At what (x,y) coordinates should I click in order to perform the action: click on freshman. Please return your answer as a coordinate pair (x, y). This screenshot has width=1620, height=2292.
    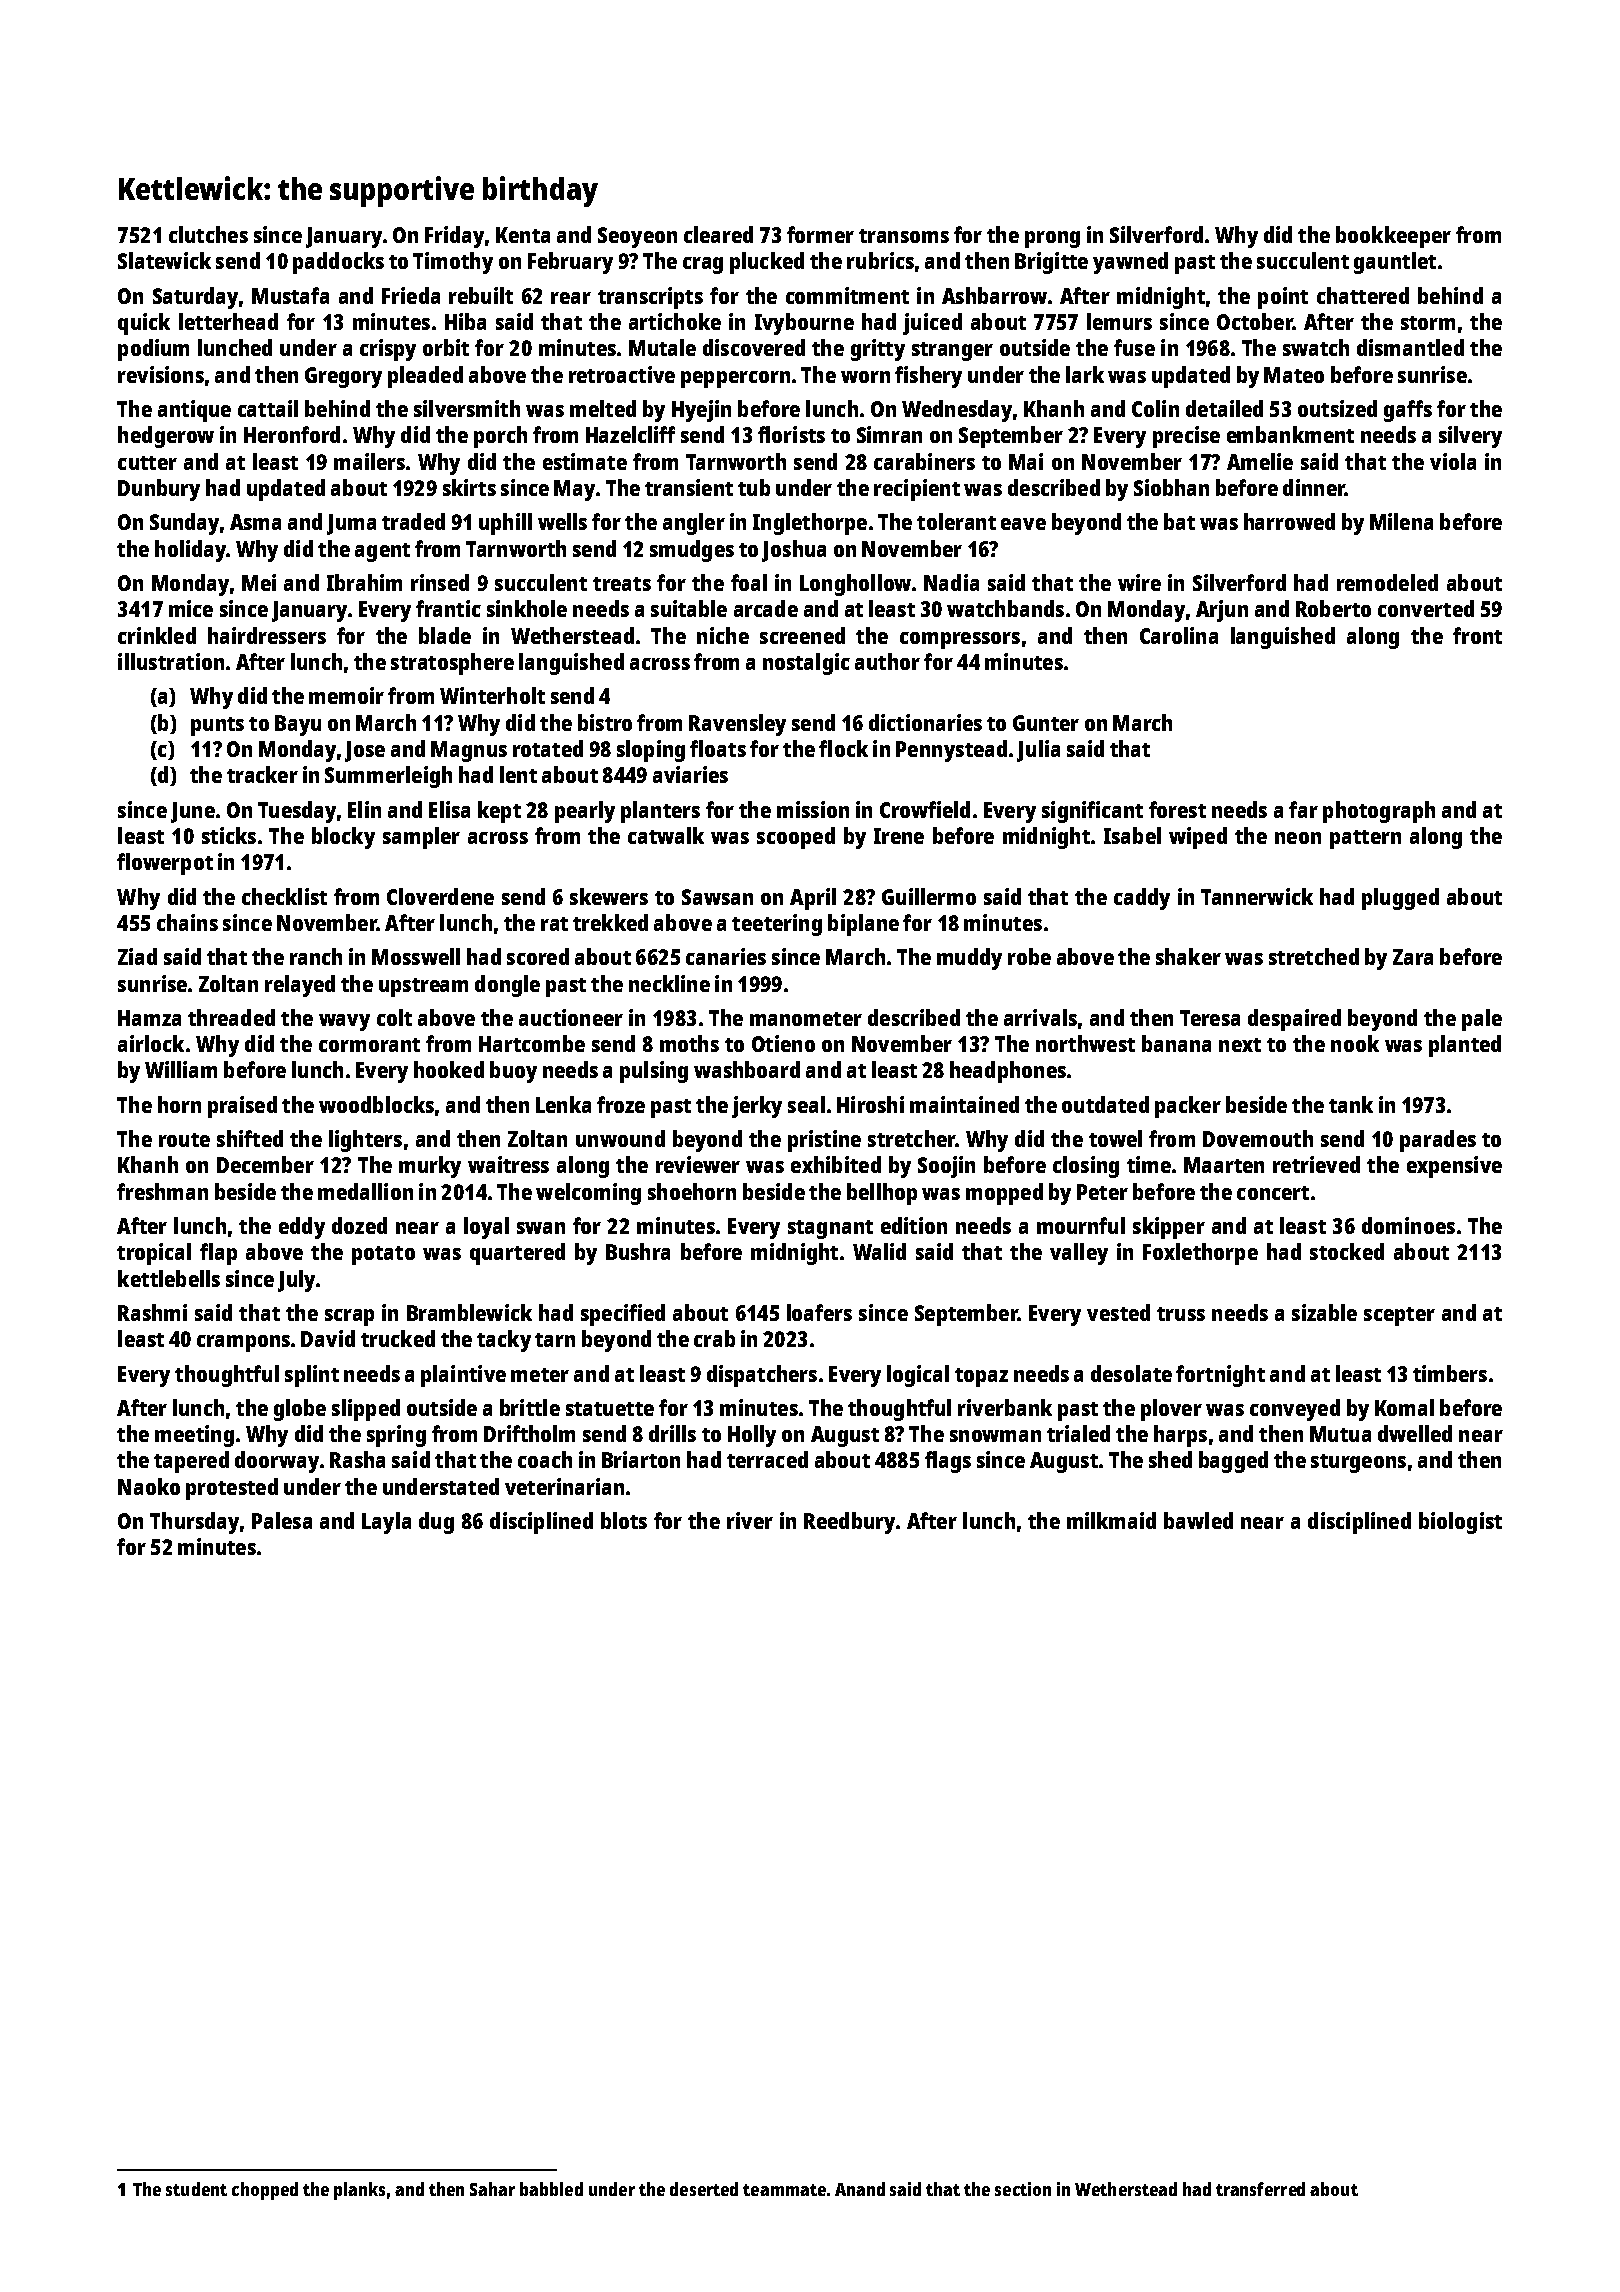
    Looking at the image, I should click on (162, 1191).
